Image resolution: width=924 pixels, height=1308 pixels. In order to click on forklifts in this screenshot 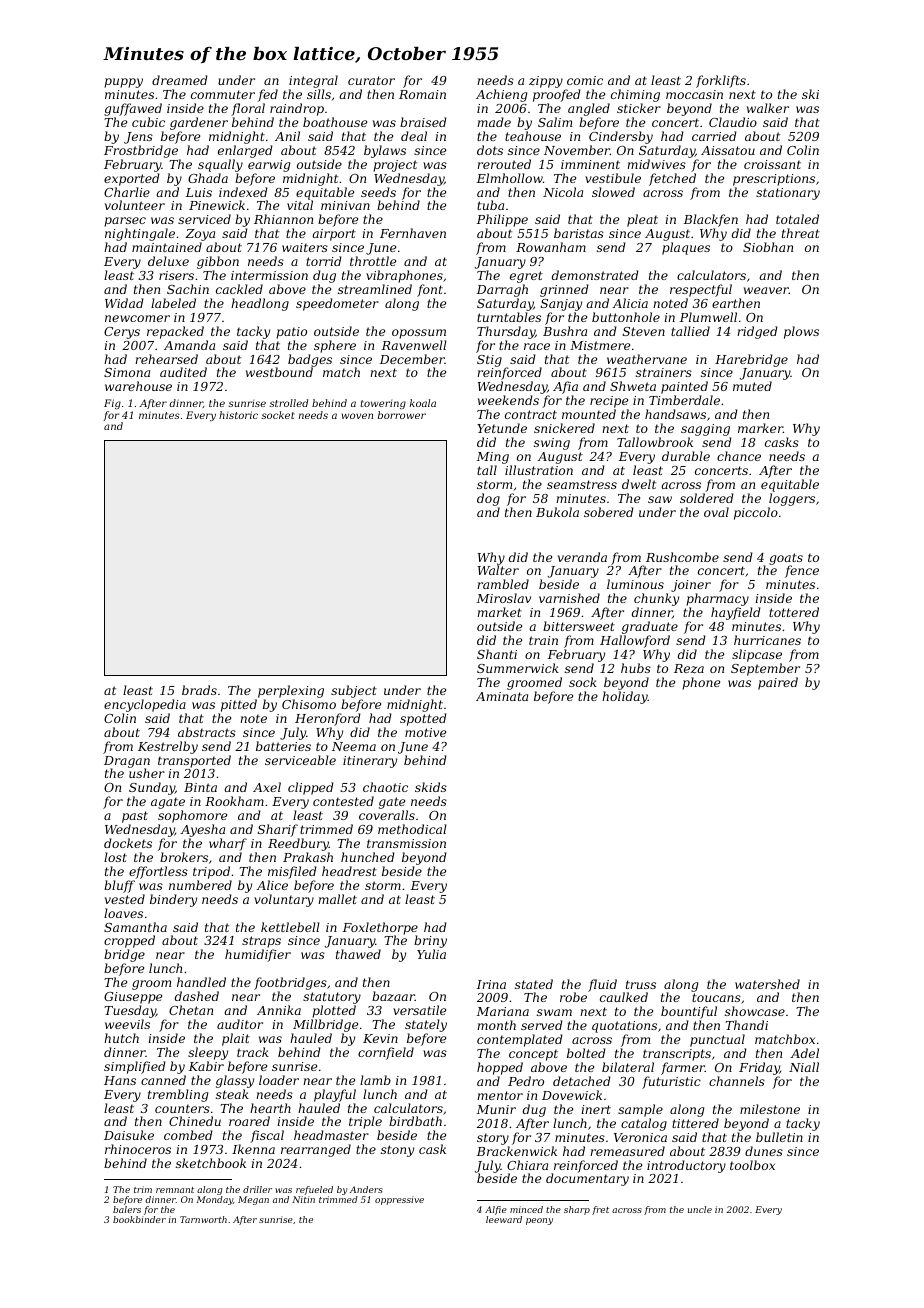, I will do `click(721, 81)`.
